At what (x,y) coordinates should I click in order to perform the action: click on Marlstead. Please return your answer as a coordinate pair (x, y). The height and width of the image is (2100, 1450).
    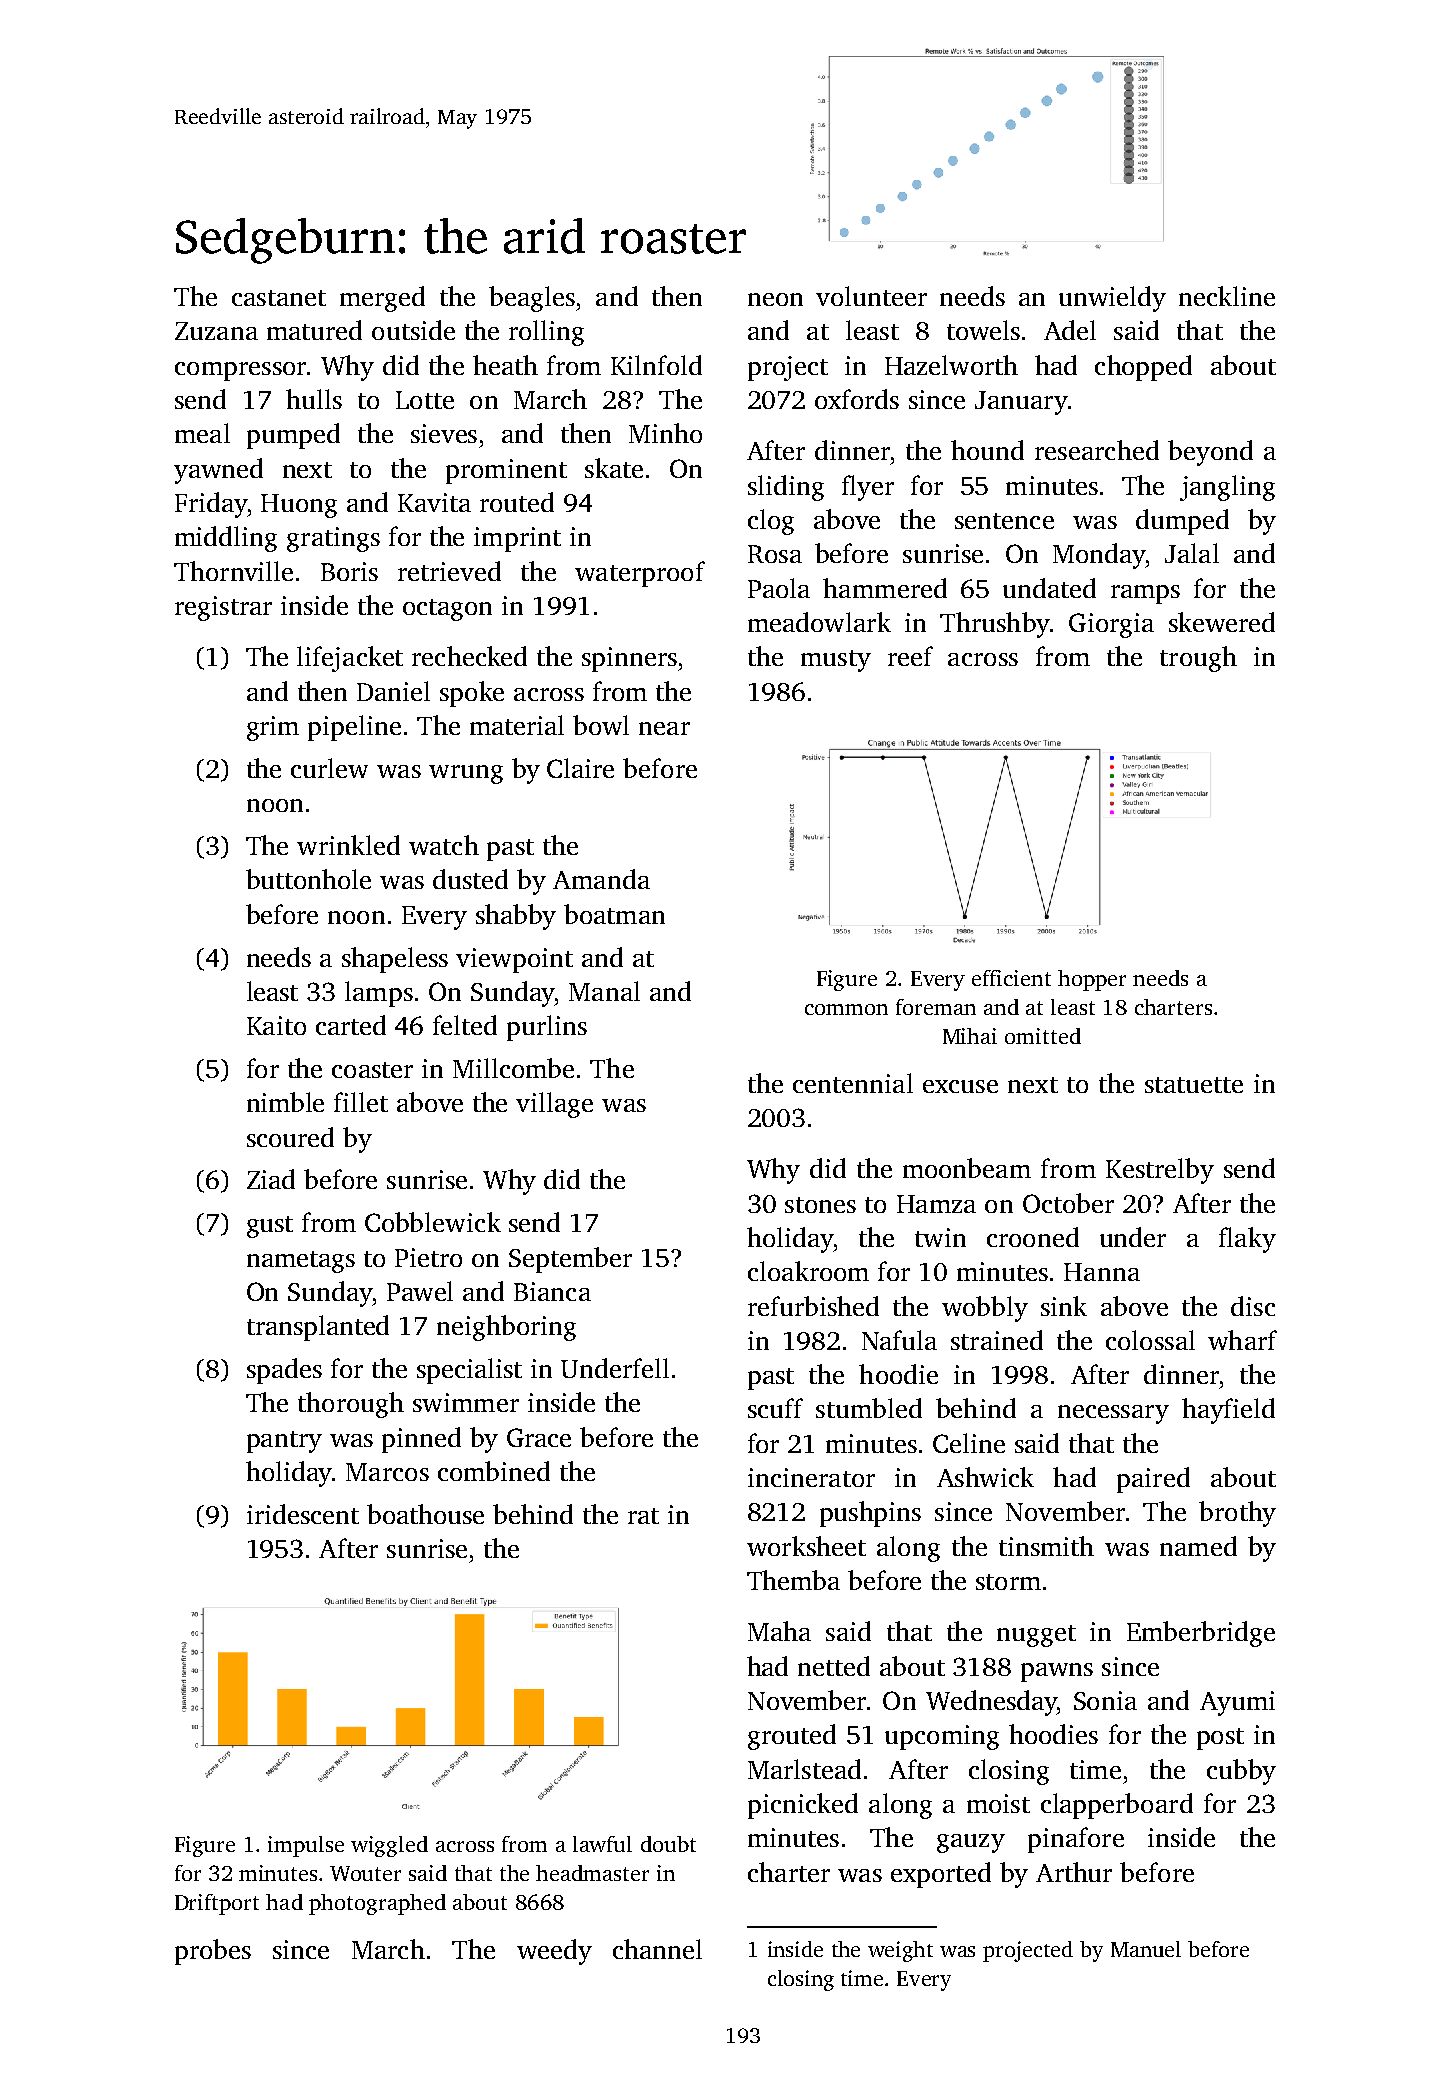
    Looking at the image, I should click on (804, 1769).
